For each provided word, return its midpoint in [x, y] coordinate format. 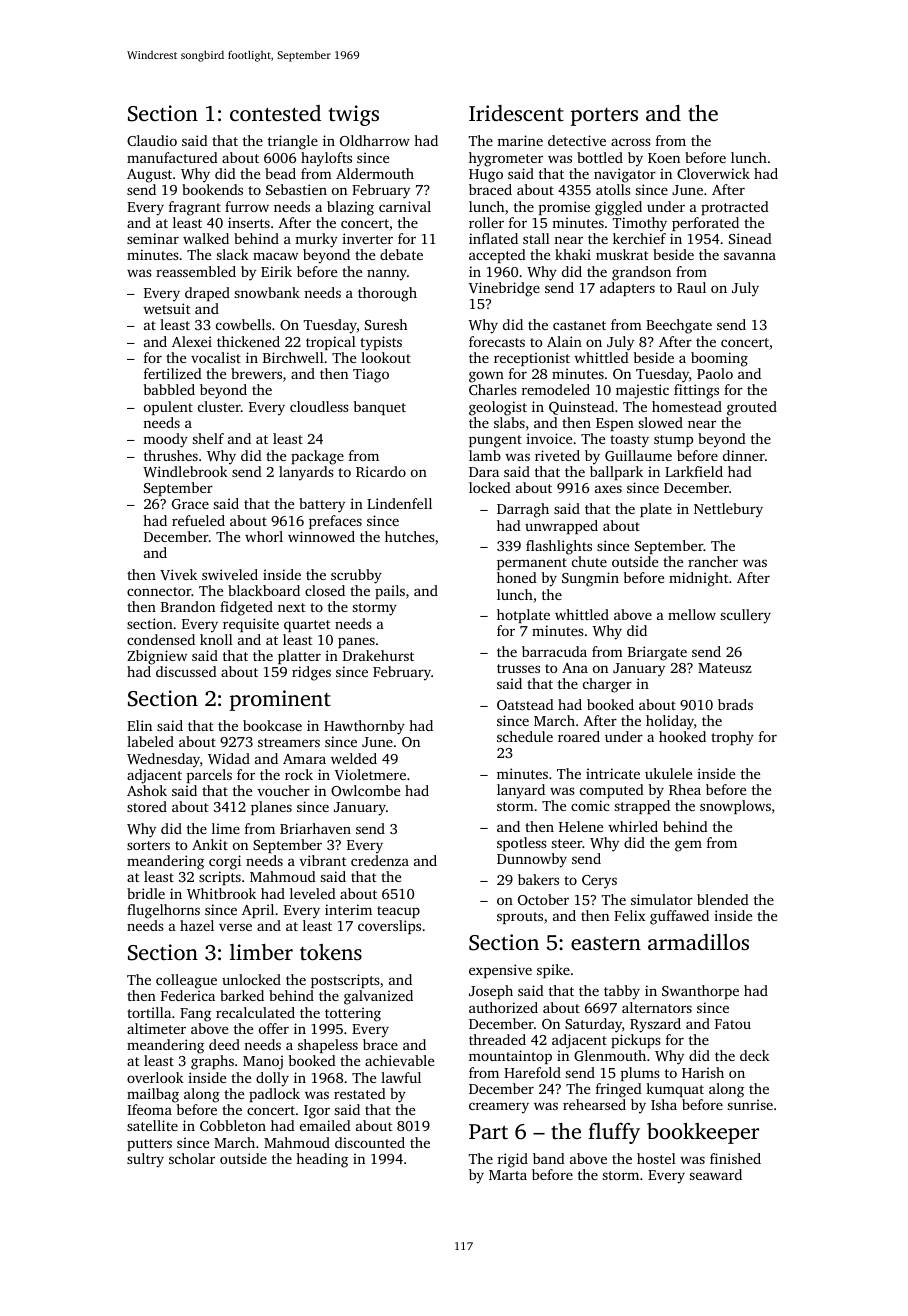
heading [322, 1160]
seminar [153, 238]
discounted [370, 1142]
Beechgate [679, 326]
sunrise [750, 1104]
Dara [484, 472]
